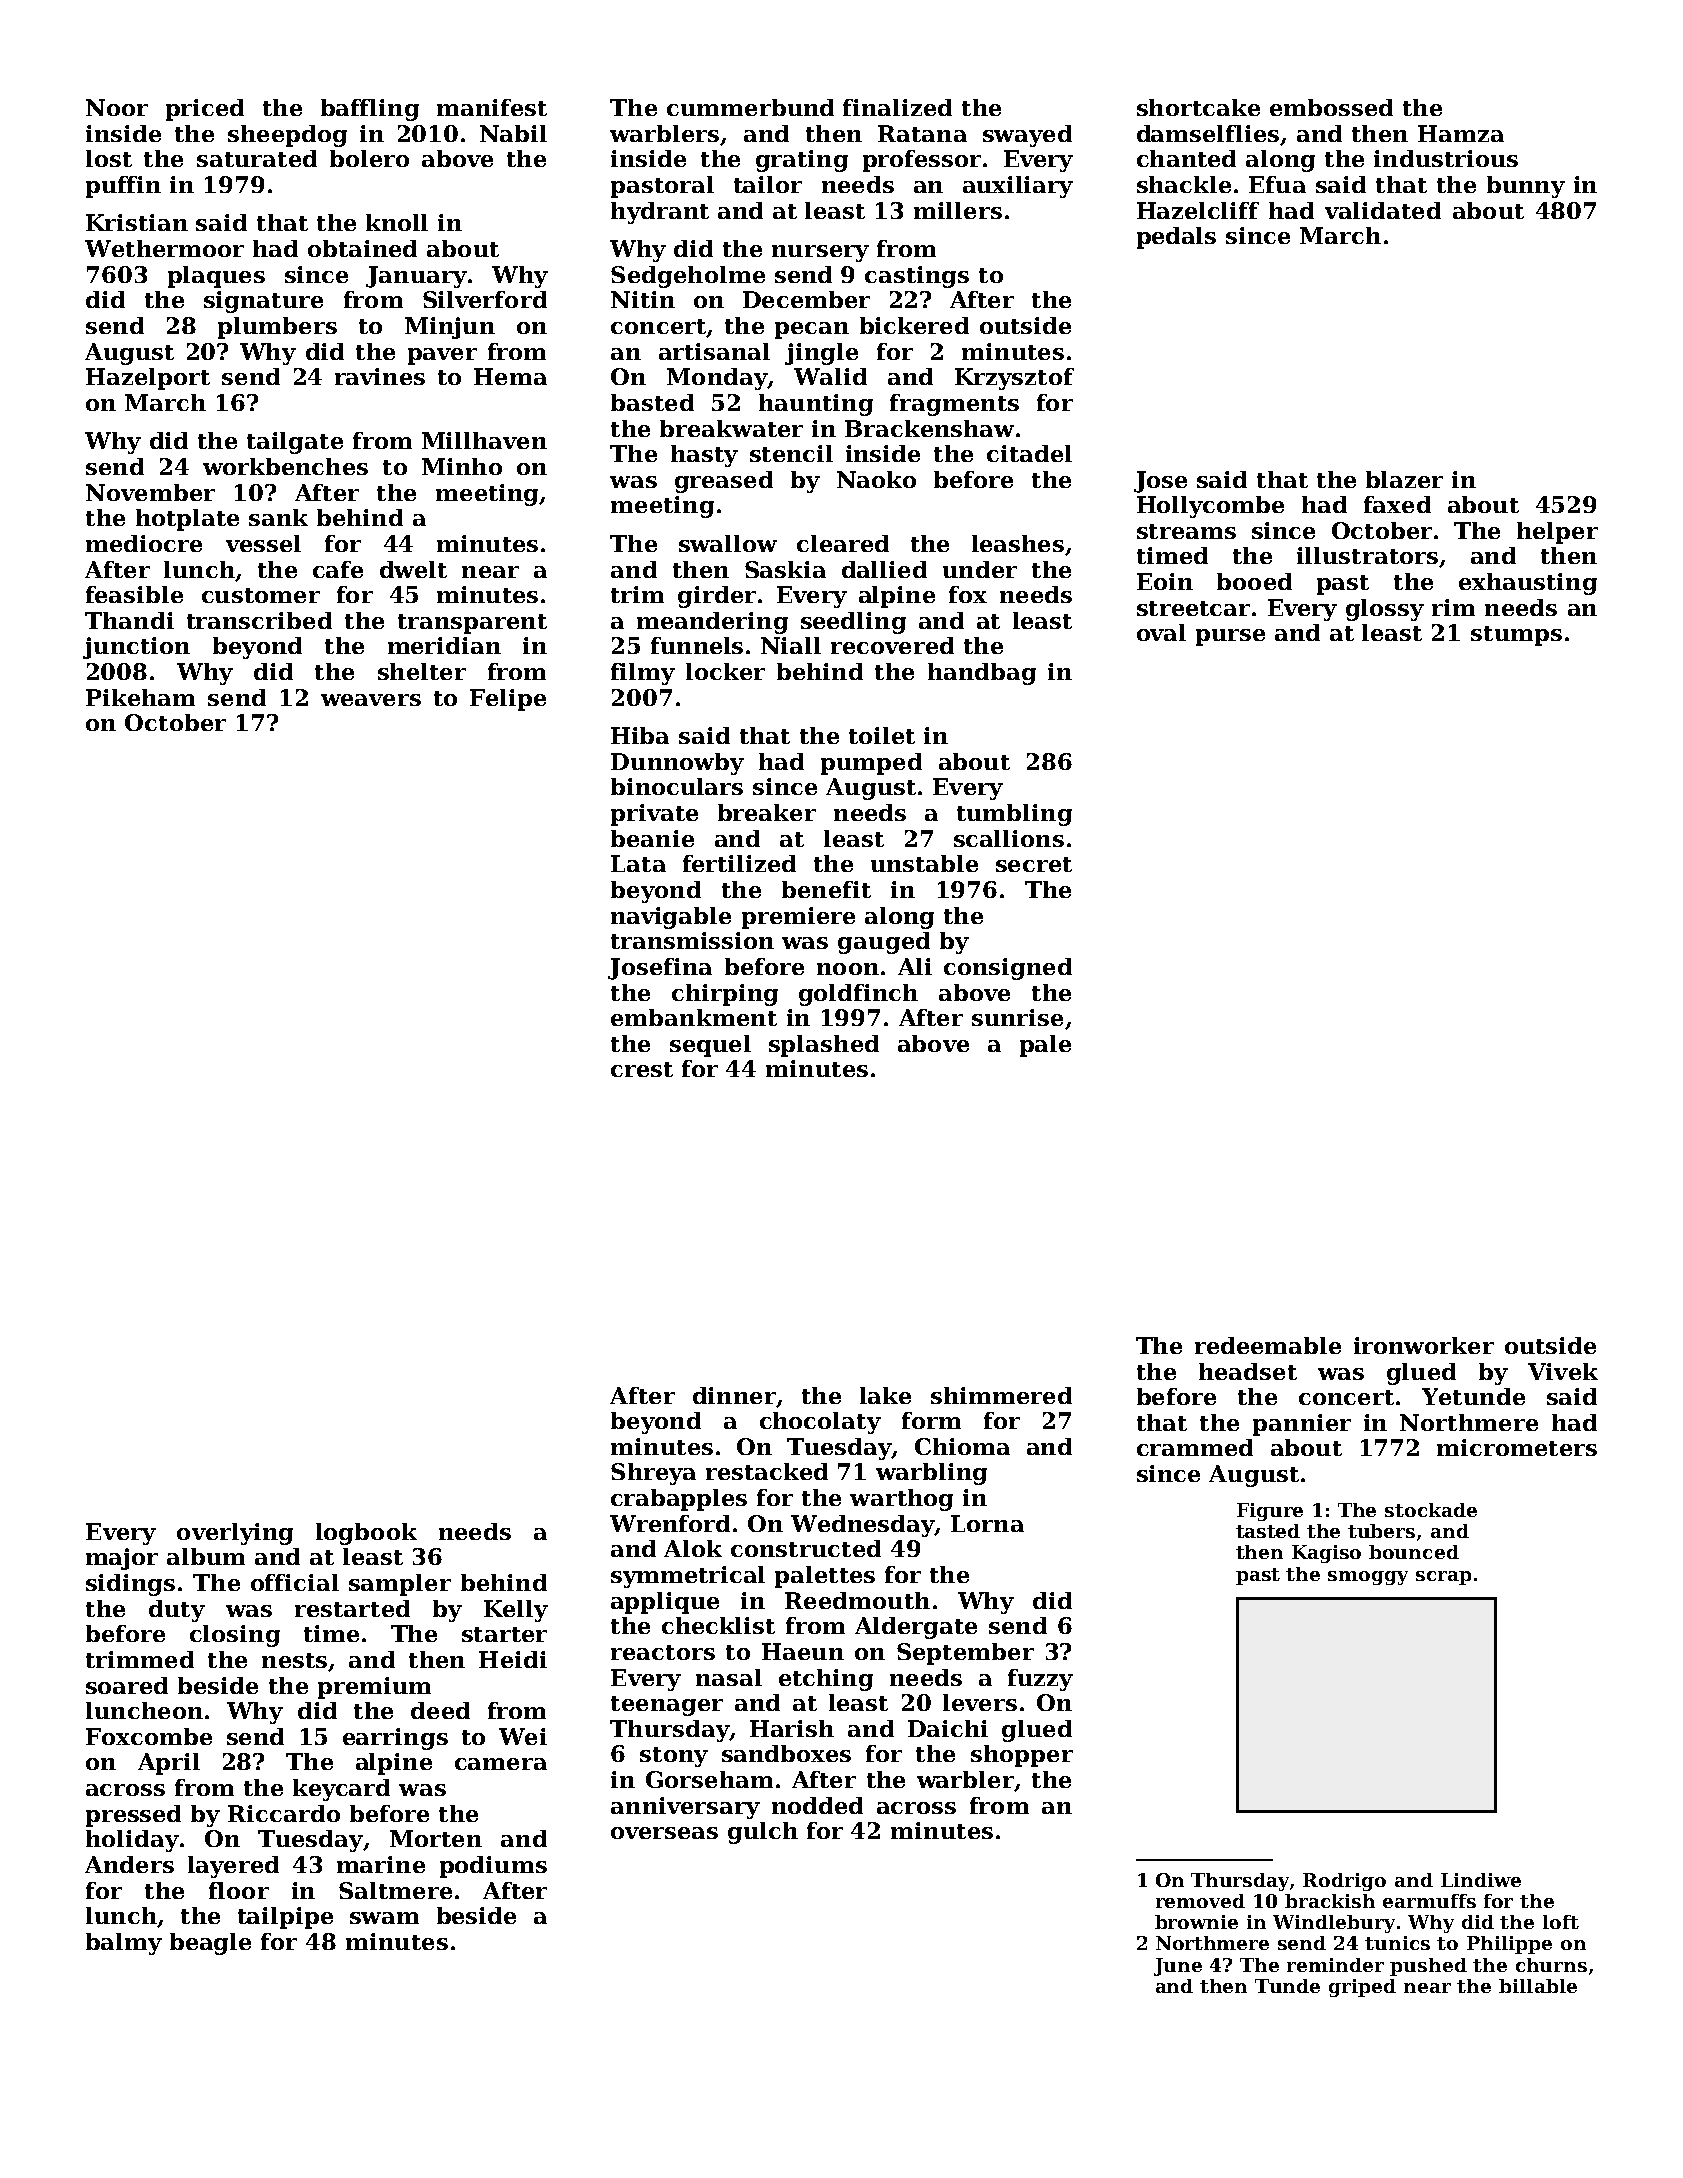  What do you see at coordinates (205, 110) in the screenshot?
I see `priced` at bounding box center [205, 110].
